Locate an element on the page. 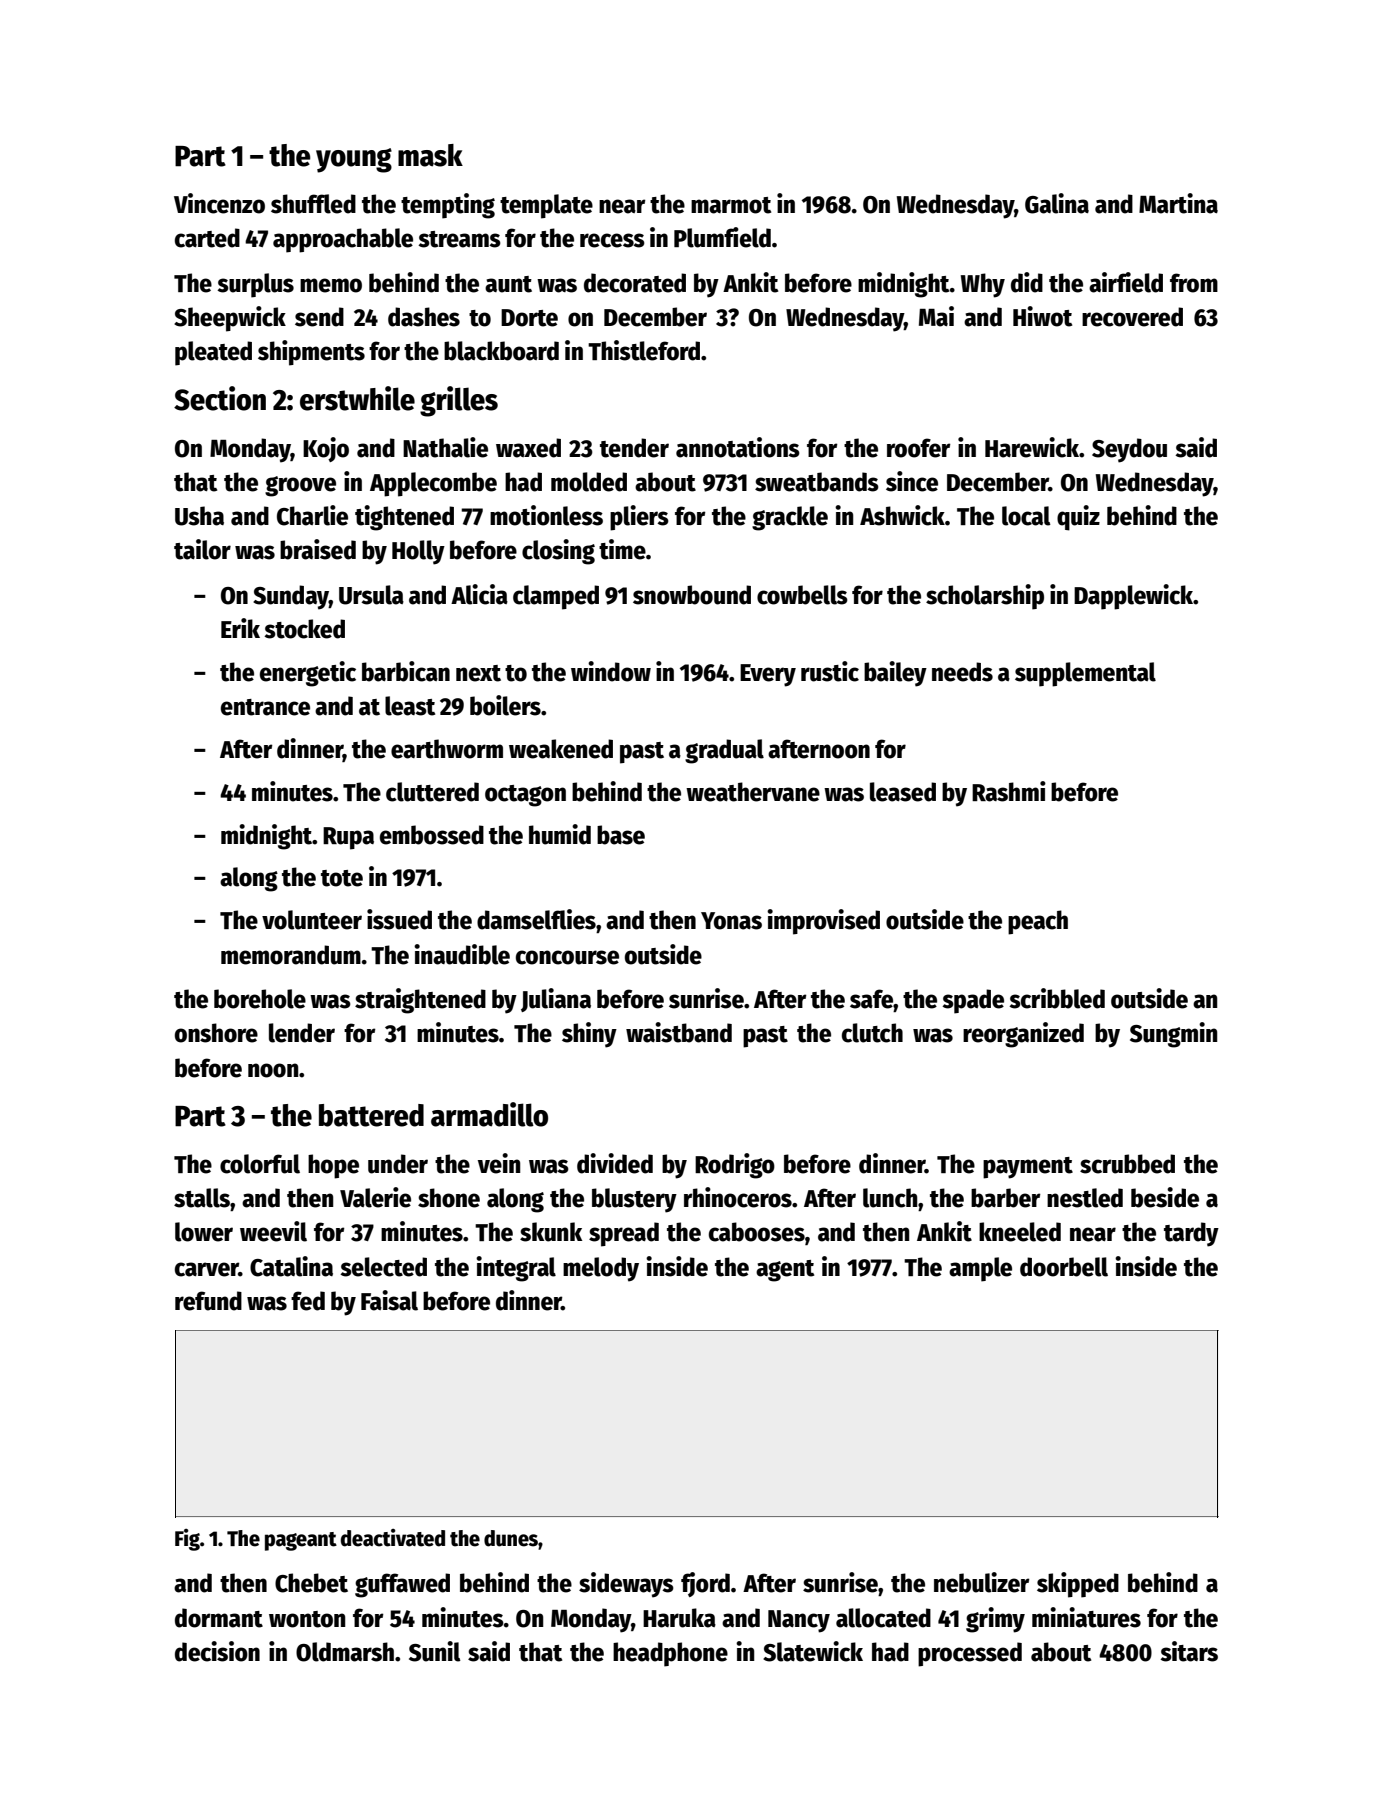  Every is located at coordinates (768, 675).
